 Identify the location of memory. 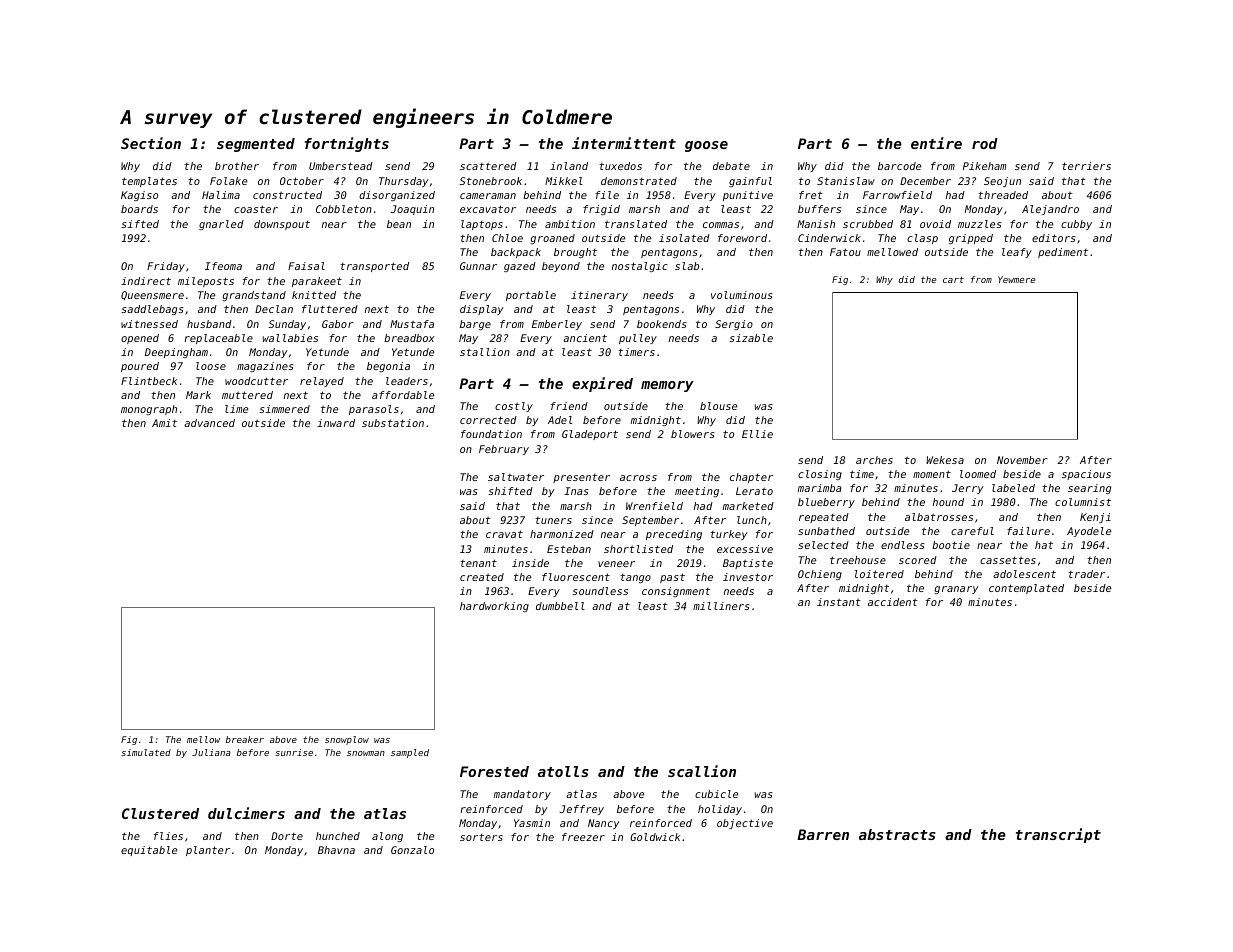
(667, 386).
